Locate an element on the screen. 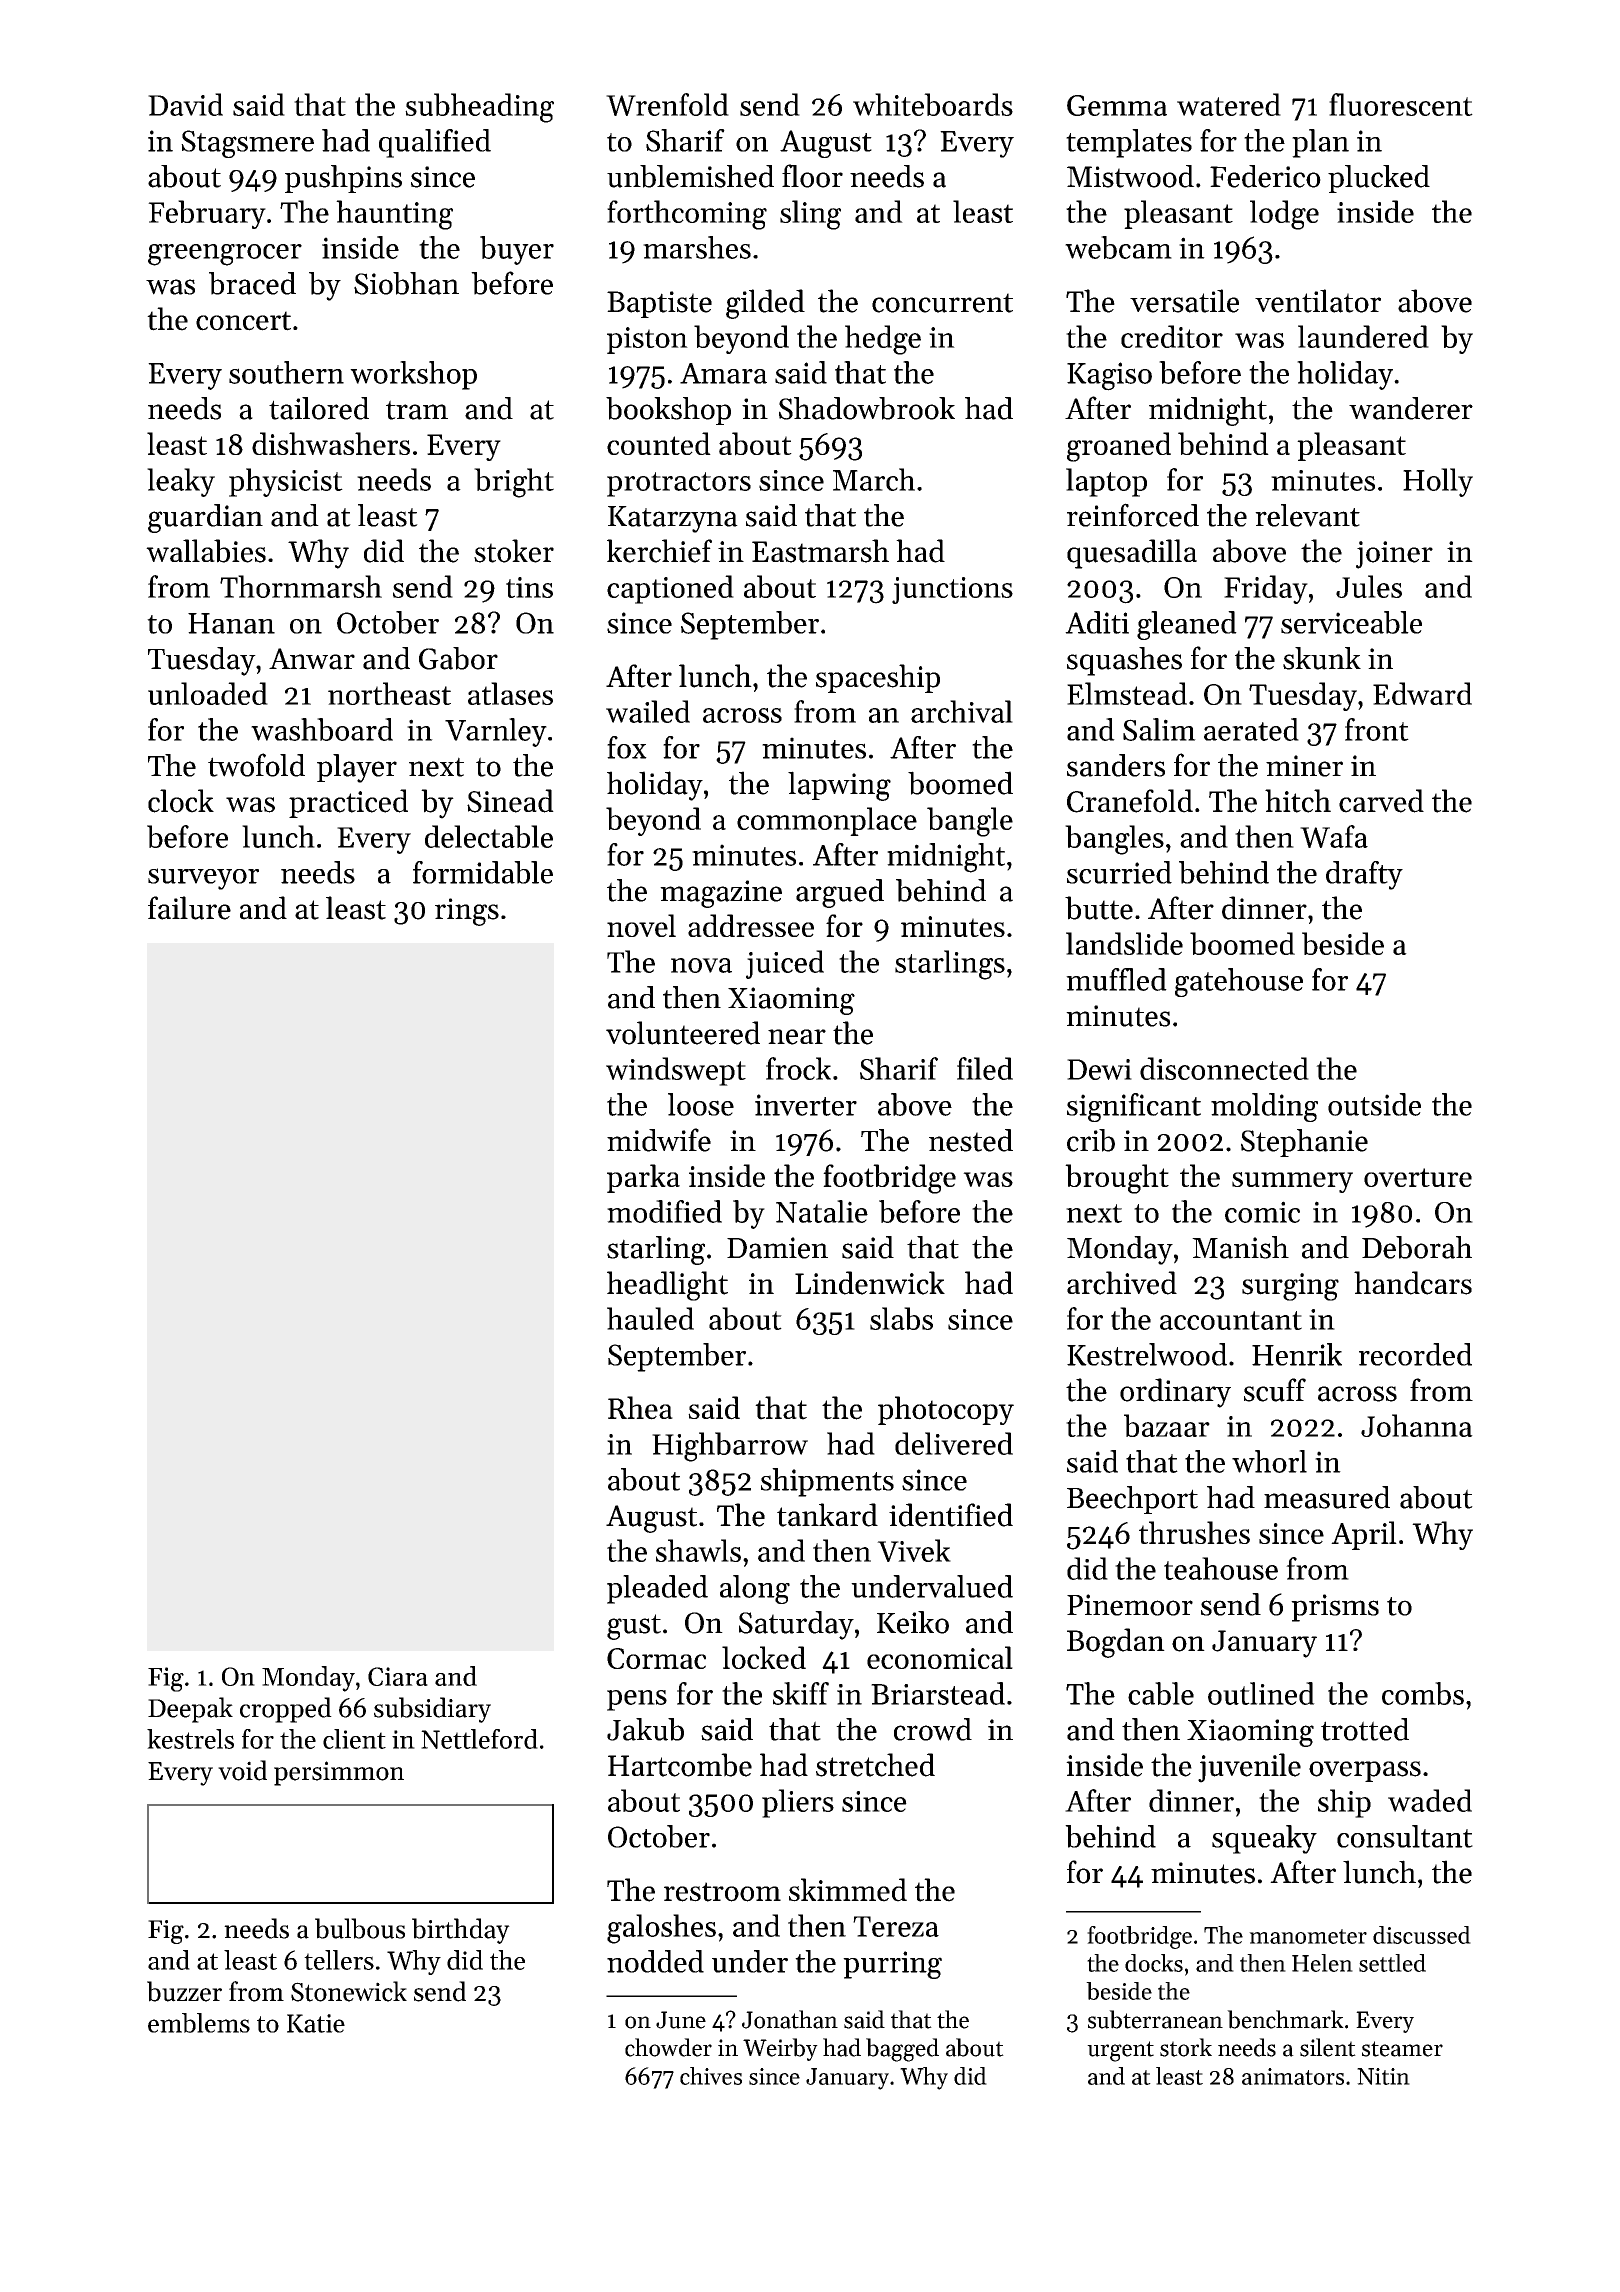  whiteboards is located at coordinates (933, 104).
